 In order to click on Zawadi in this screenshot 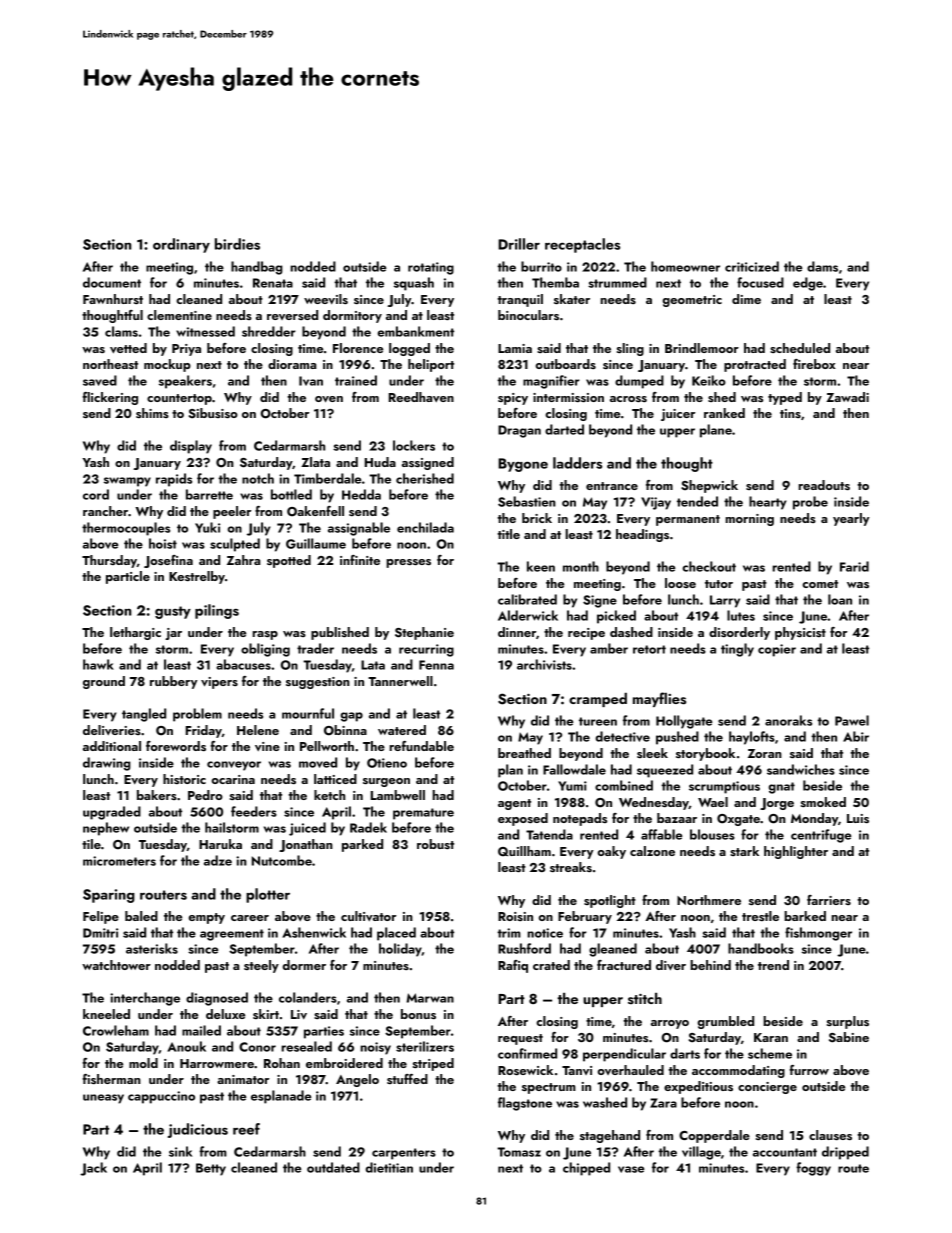, I will do `click(847, 397)`.
